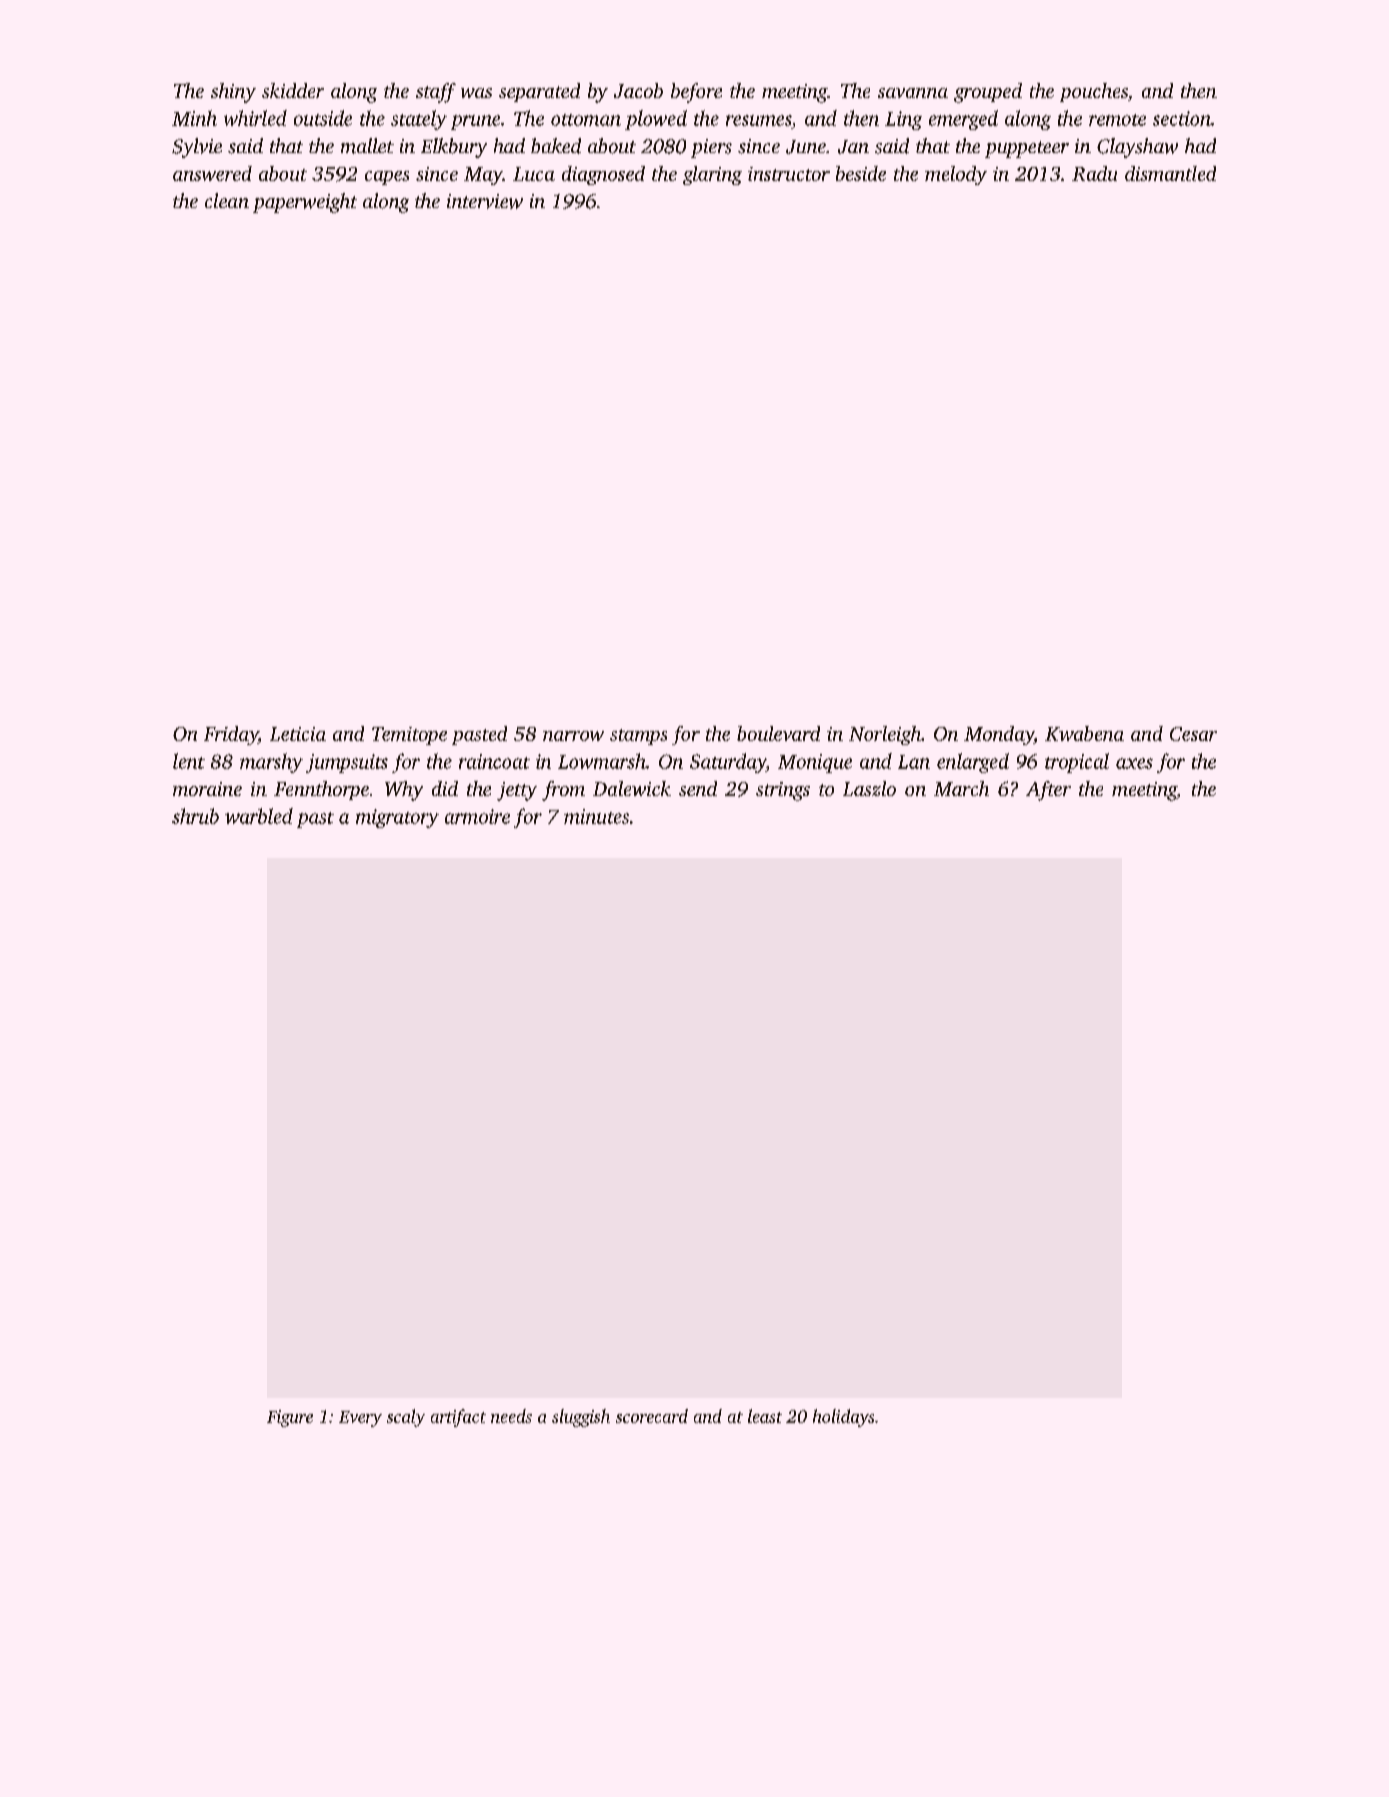 The image size is (1389, 1797). Describe the element at coordinates (778, 733) in the page. I see `boulevard` at that location.
